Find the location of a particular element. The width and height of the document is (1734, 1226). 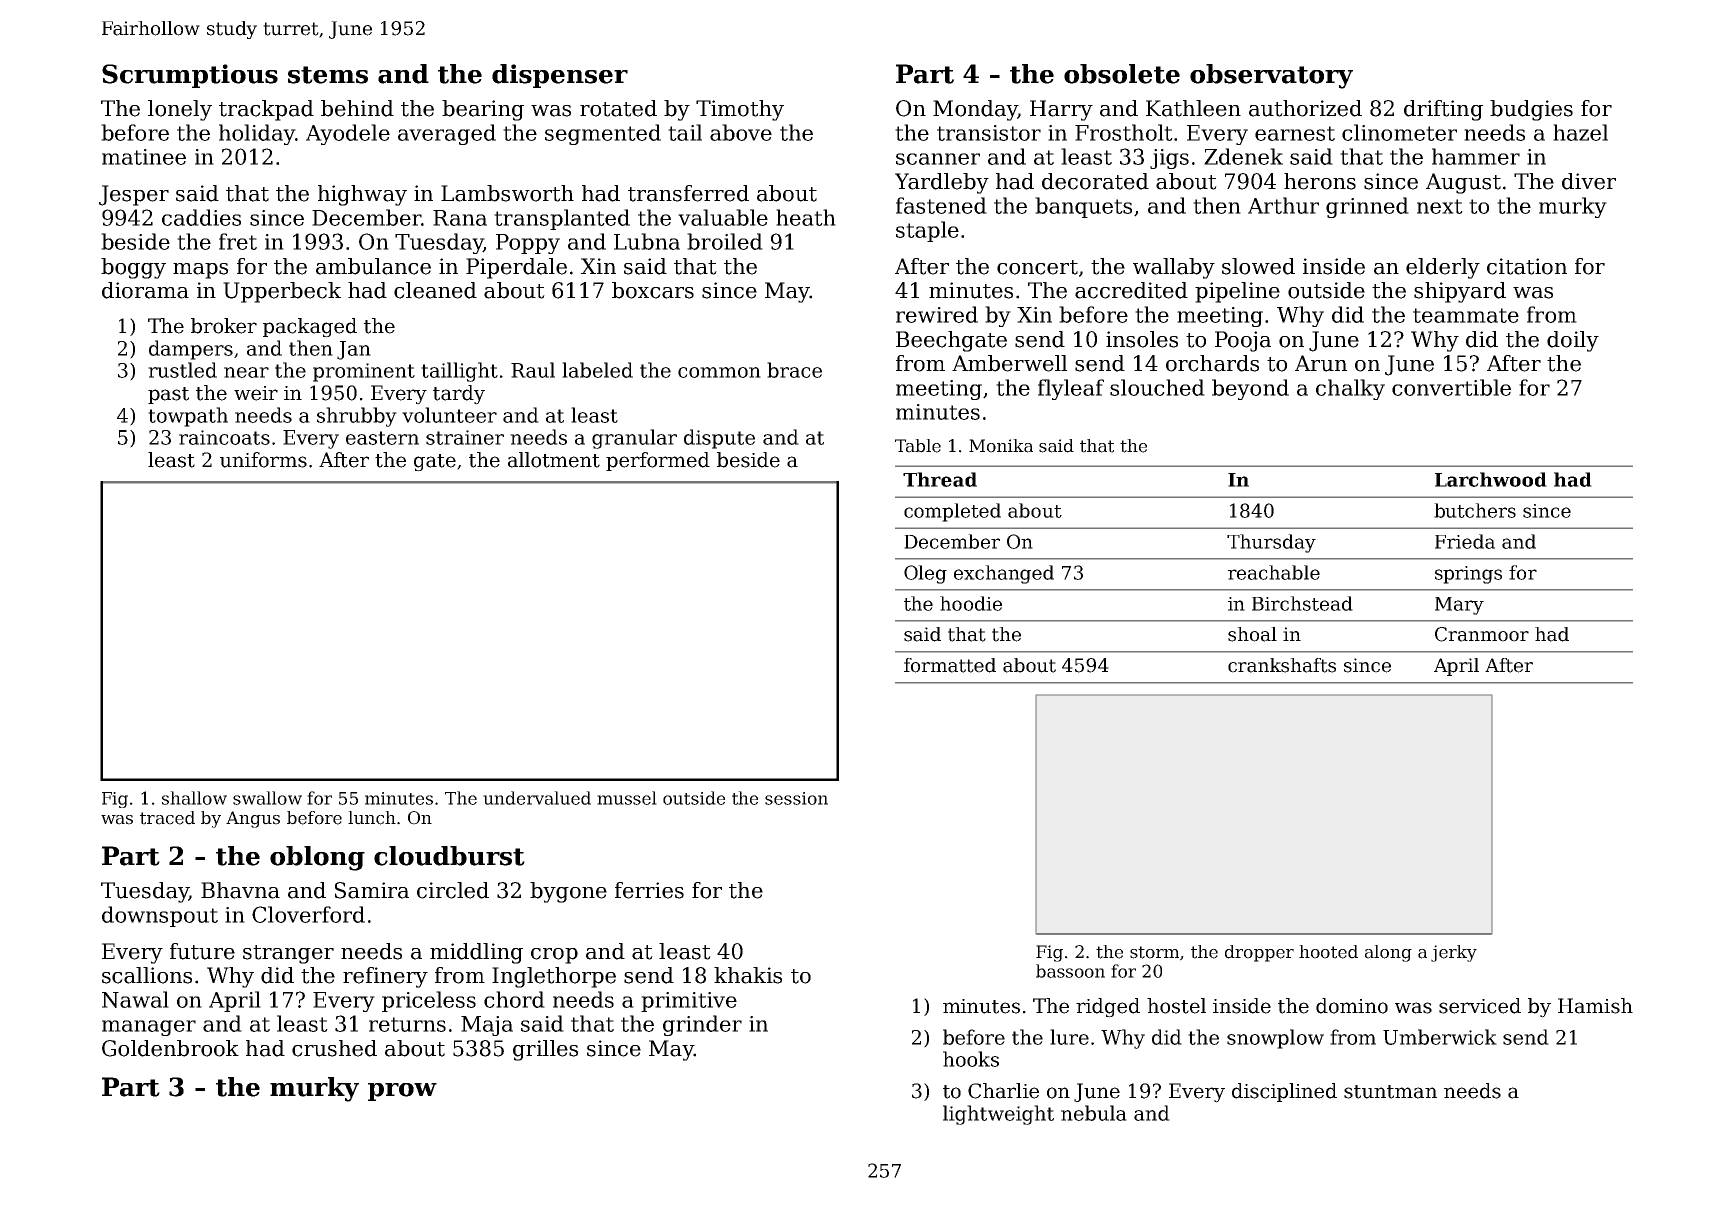

stuntman is located at coordinates (1390, 1092).
